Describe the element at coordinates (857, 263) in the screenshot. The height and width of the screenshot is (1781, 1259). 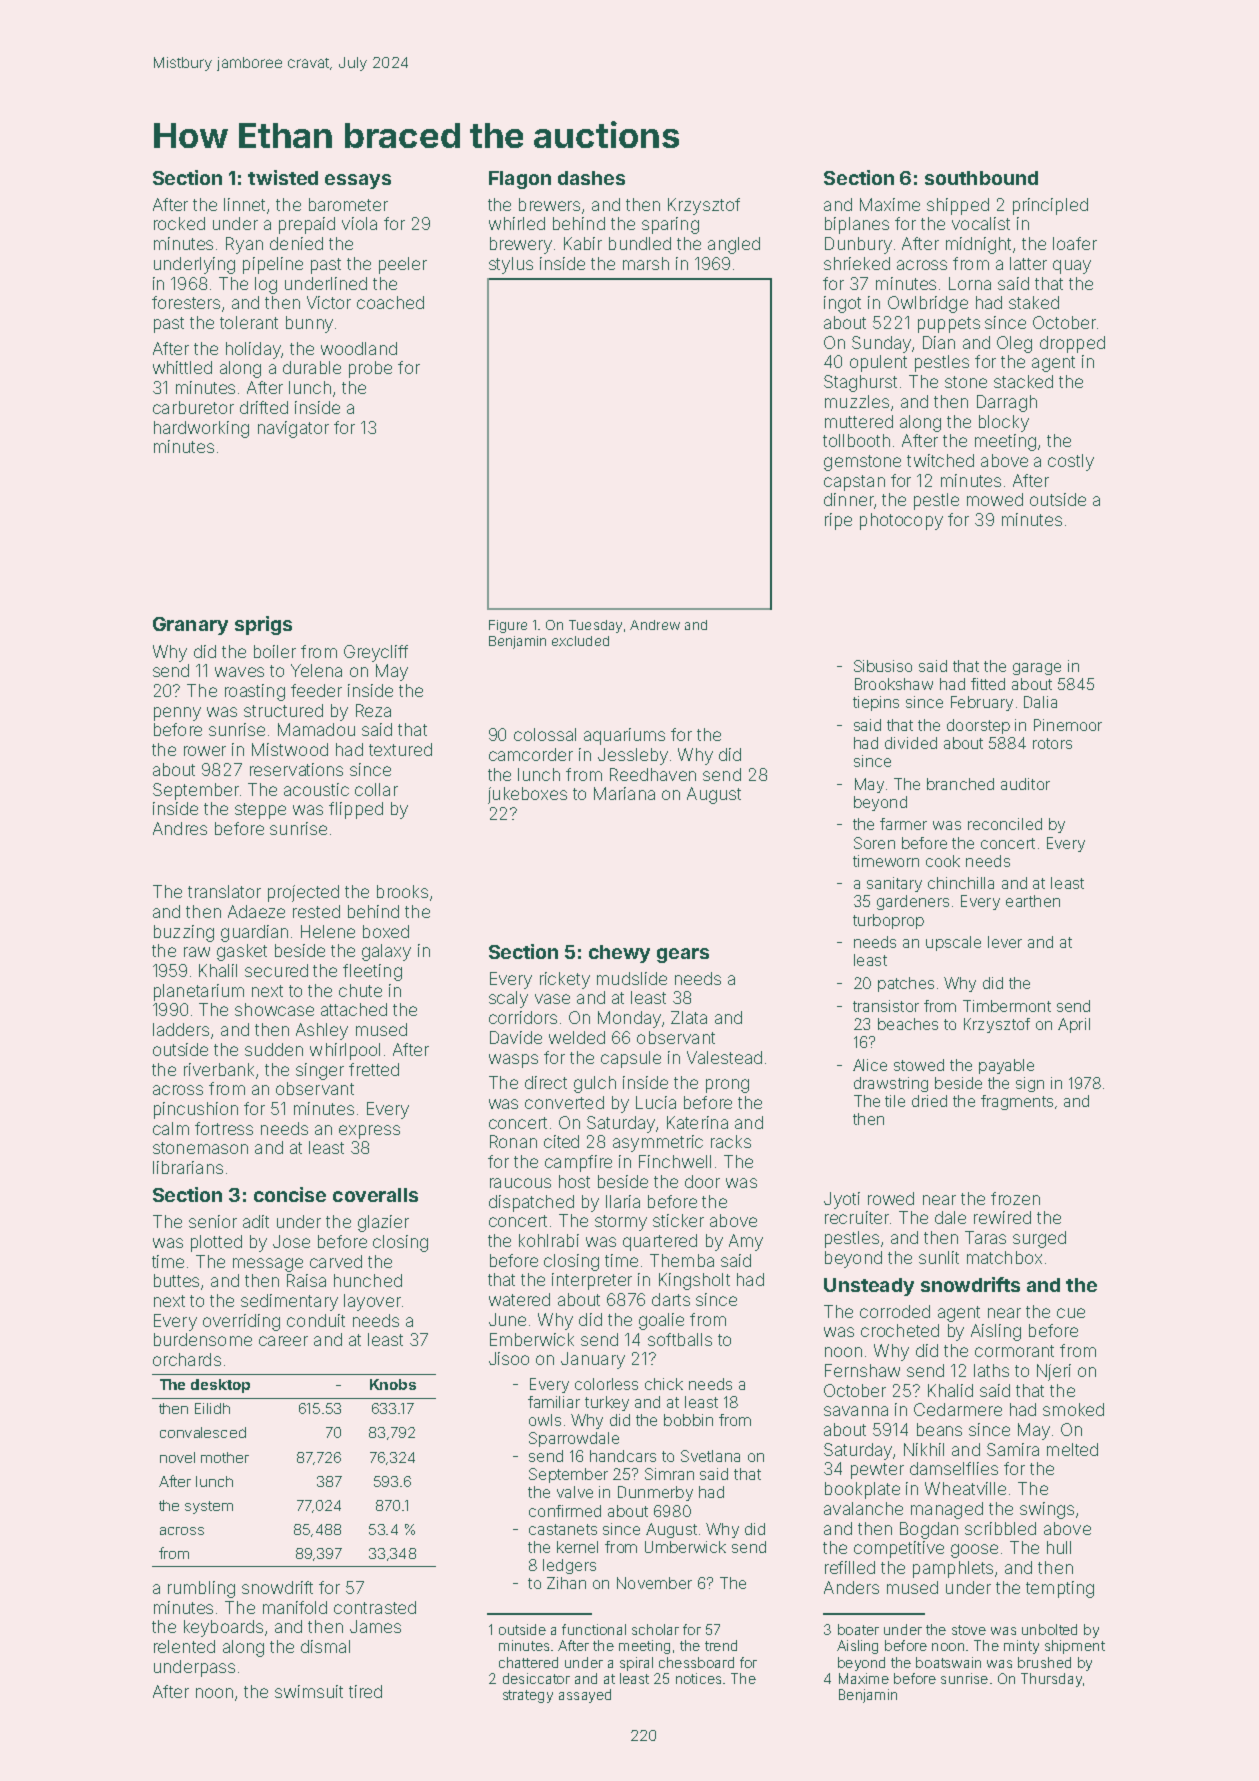
I see `shrieked` at that location.
